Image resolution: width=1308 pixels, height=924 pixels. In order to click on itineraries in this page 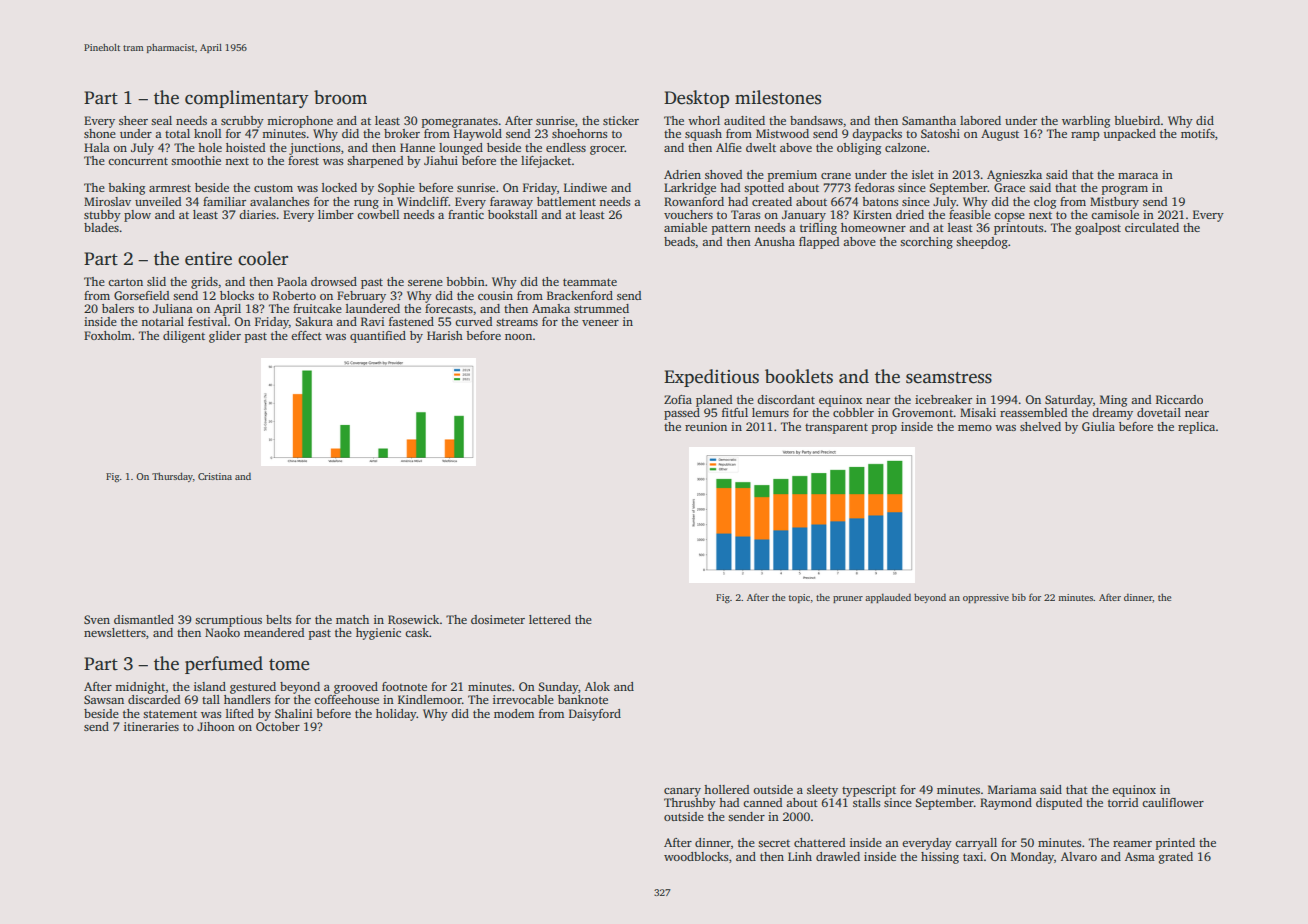, I will do `click(151, 726)`.
